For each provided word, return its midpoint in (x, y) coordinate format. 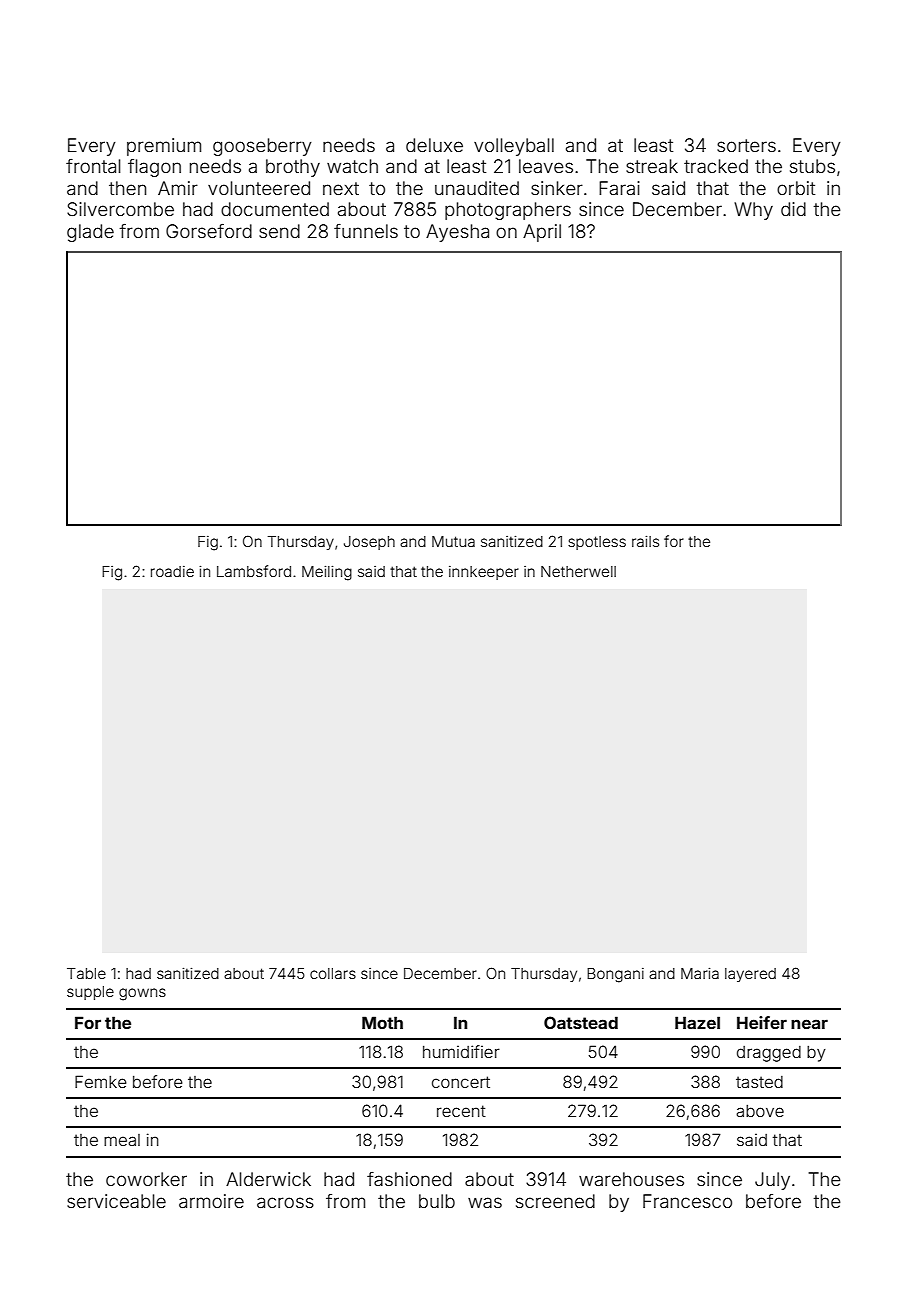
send (279, 231)
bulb (437, 1201)
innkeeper (484, 573)
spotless (597, 543)
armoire (211, 1201)
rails (645, 541)
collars (333, 973)
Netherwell (578, 571)
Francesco (687, 1201)
